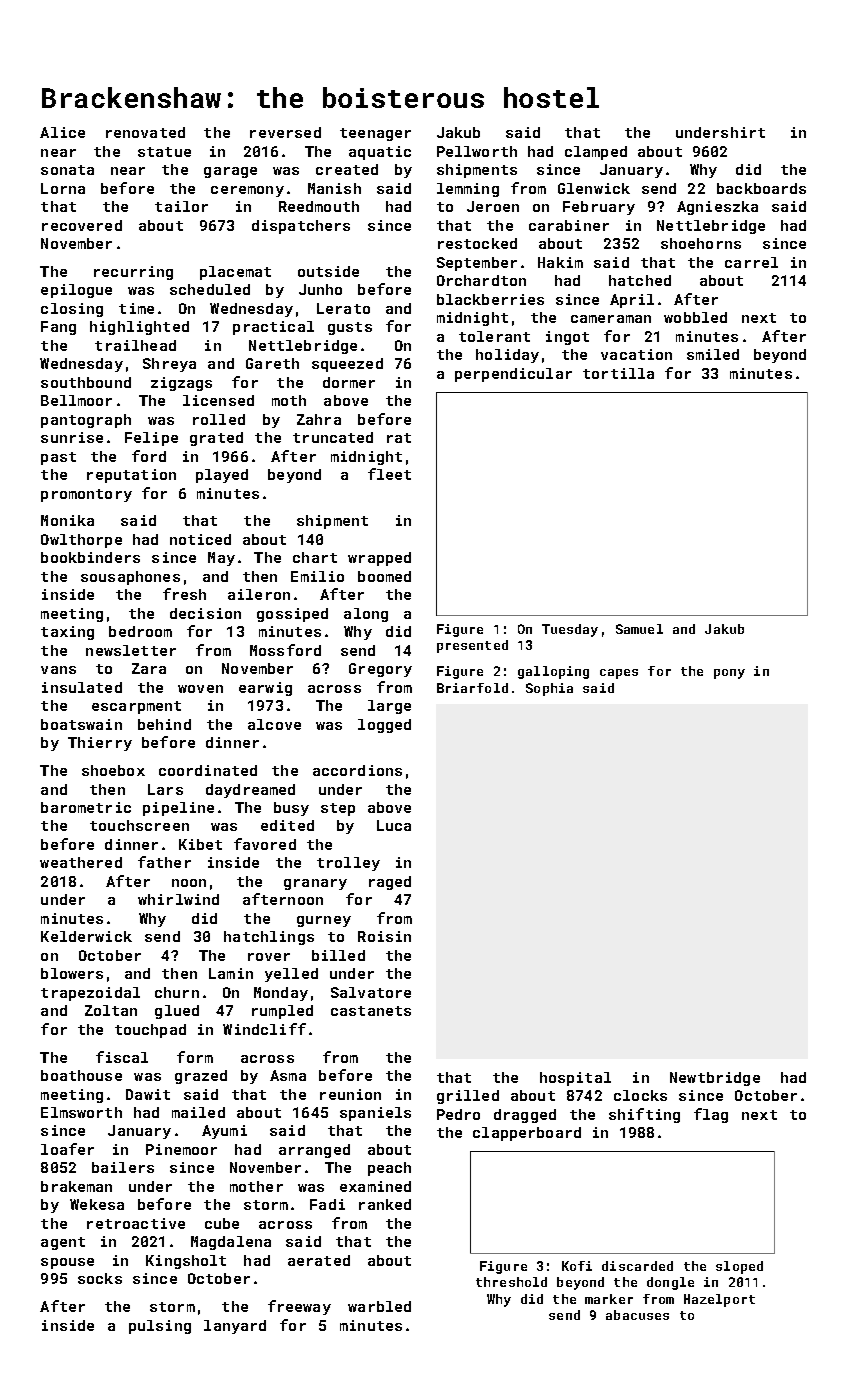  What do you see at coordinates (231, 973) in the image?
I see `Lamin` at bounding box center [231, 973].
